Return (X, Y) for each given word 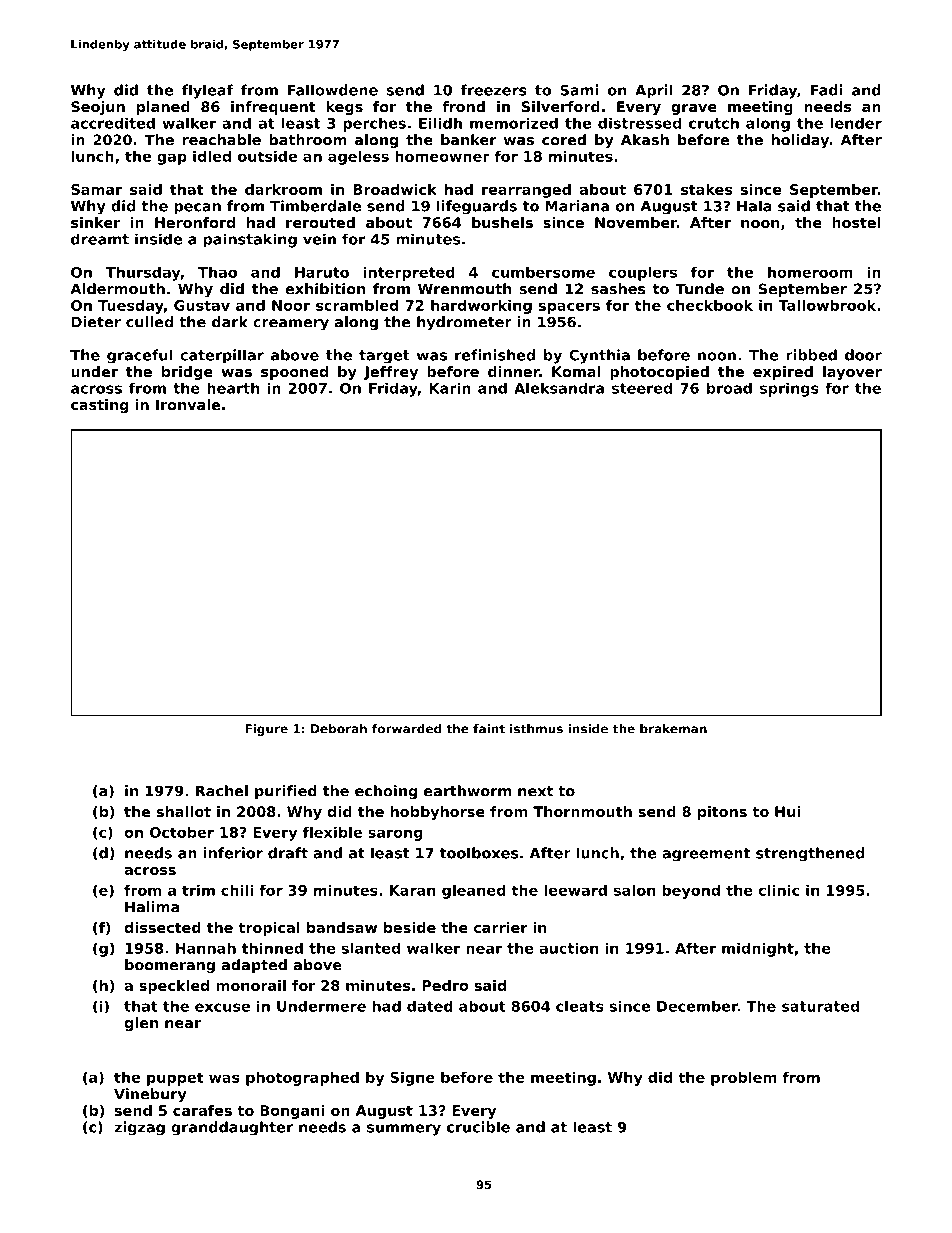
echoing (386, 792)
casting (100, 406)
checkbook (710, 305)
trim (198, 890)
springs (789, 389)
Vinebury (150, 1095)
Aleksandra (559, 388)
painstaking (250, 240)
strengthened (810, 854)
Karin (450, 388)
